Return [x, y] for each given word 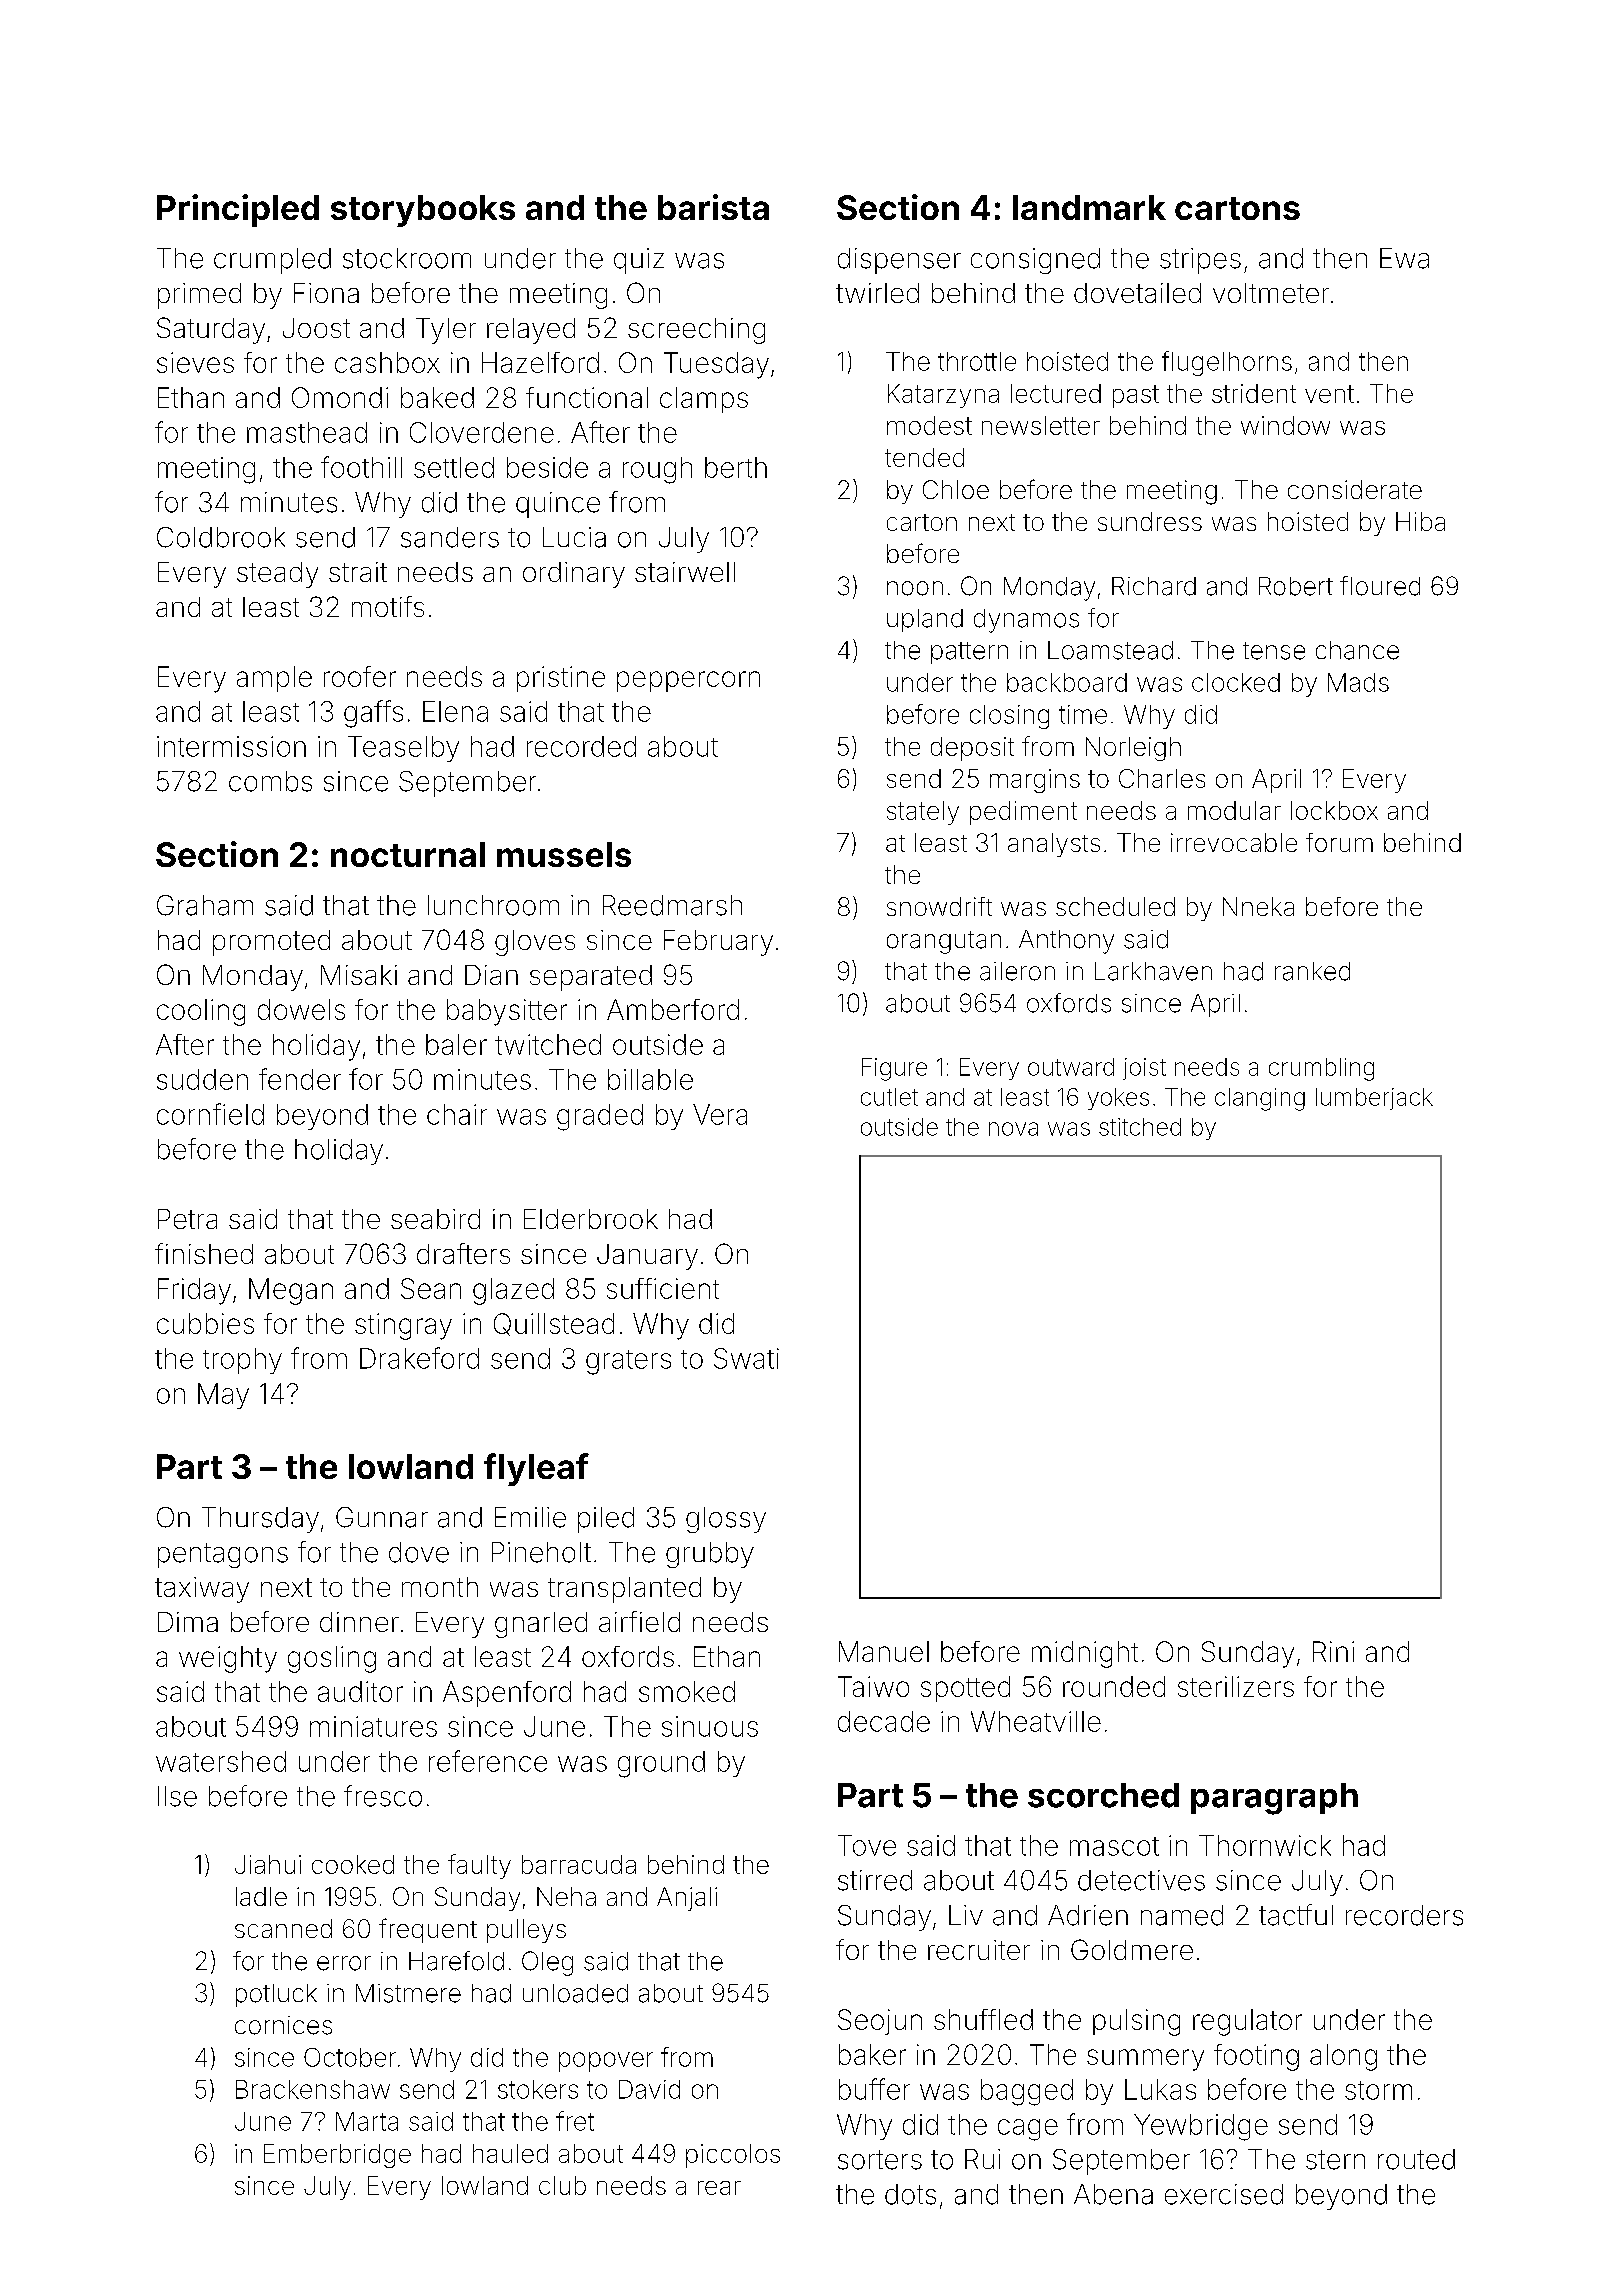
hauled [510, 2153]
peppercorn [688, 681]
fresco [383, 1796]
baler [456, 1044]
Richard [1154, 586]
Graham [205, 905]
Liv [966, 1915]
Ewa [1404, 258]
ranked [1312, 971]
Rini [1333, 1651]
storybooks [423, 211]
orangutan [944, 942]
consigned [1035, 261]
